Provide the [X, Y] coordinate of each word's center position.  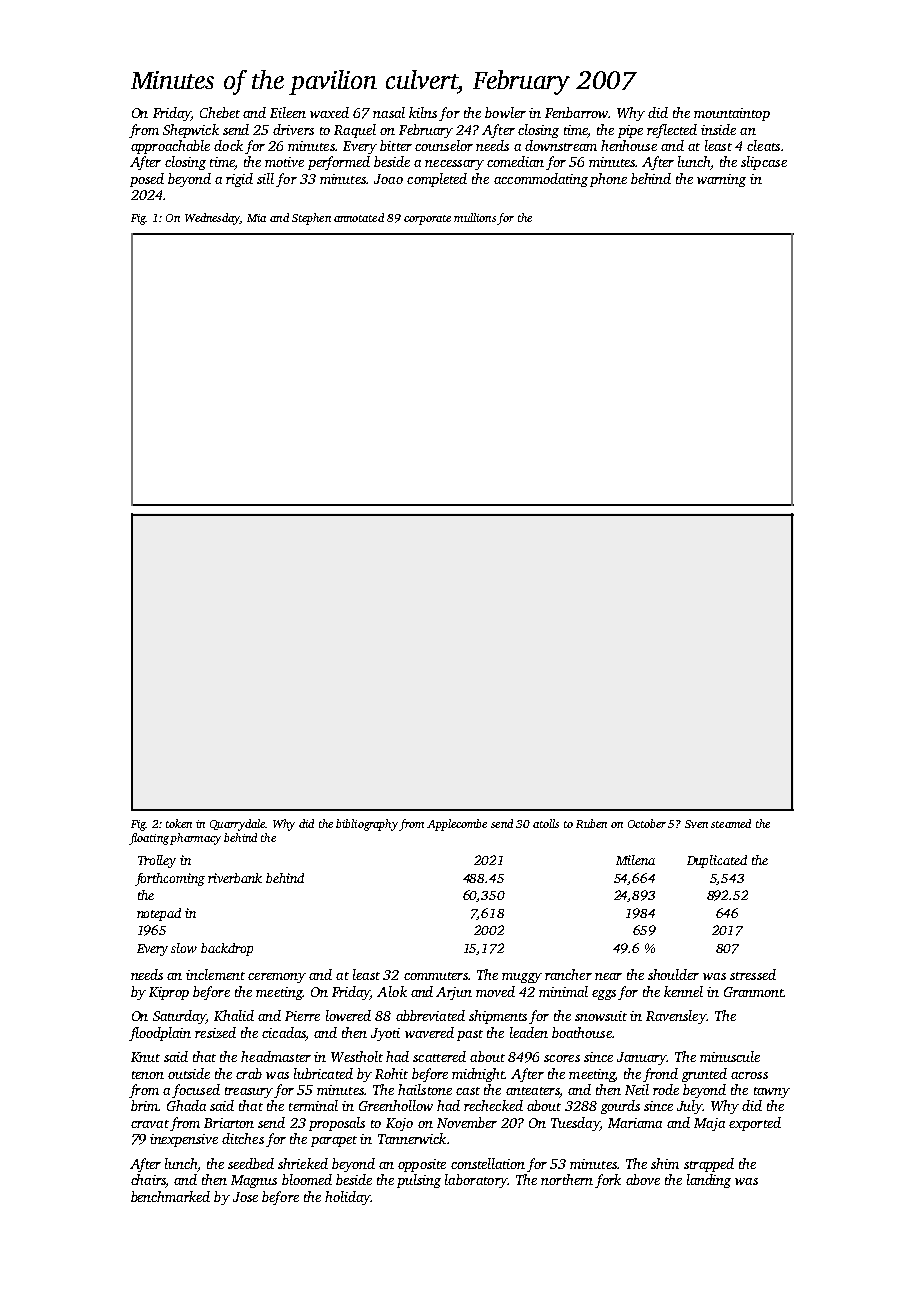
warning [721, 180]
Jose [245, 1197]
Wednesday [212, 219]
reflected [672, 131]
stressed [753, 974]
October [647, 823]
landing [709, 1181]
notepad [159, 914]
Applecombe [457, 825]
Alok [392, 991]
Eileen [288, 112]
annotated [359, 217]
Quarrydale [237, 825]
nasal [389, 112]
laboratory [476, 1181]
